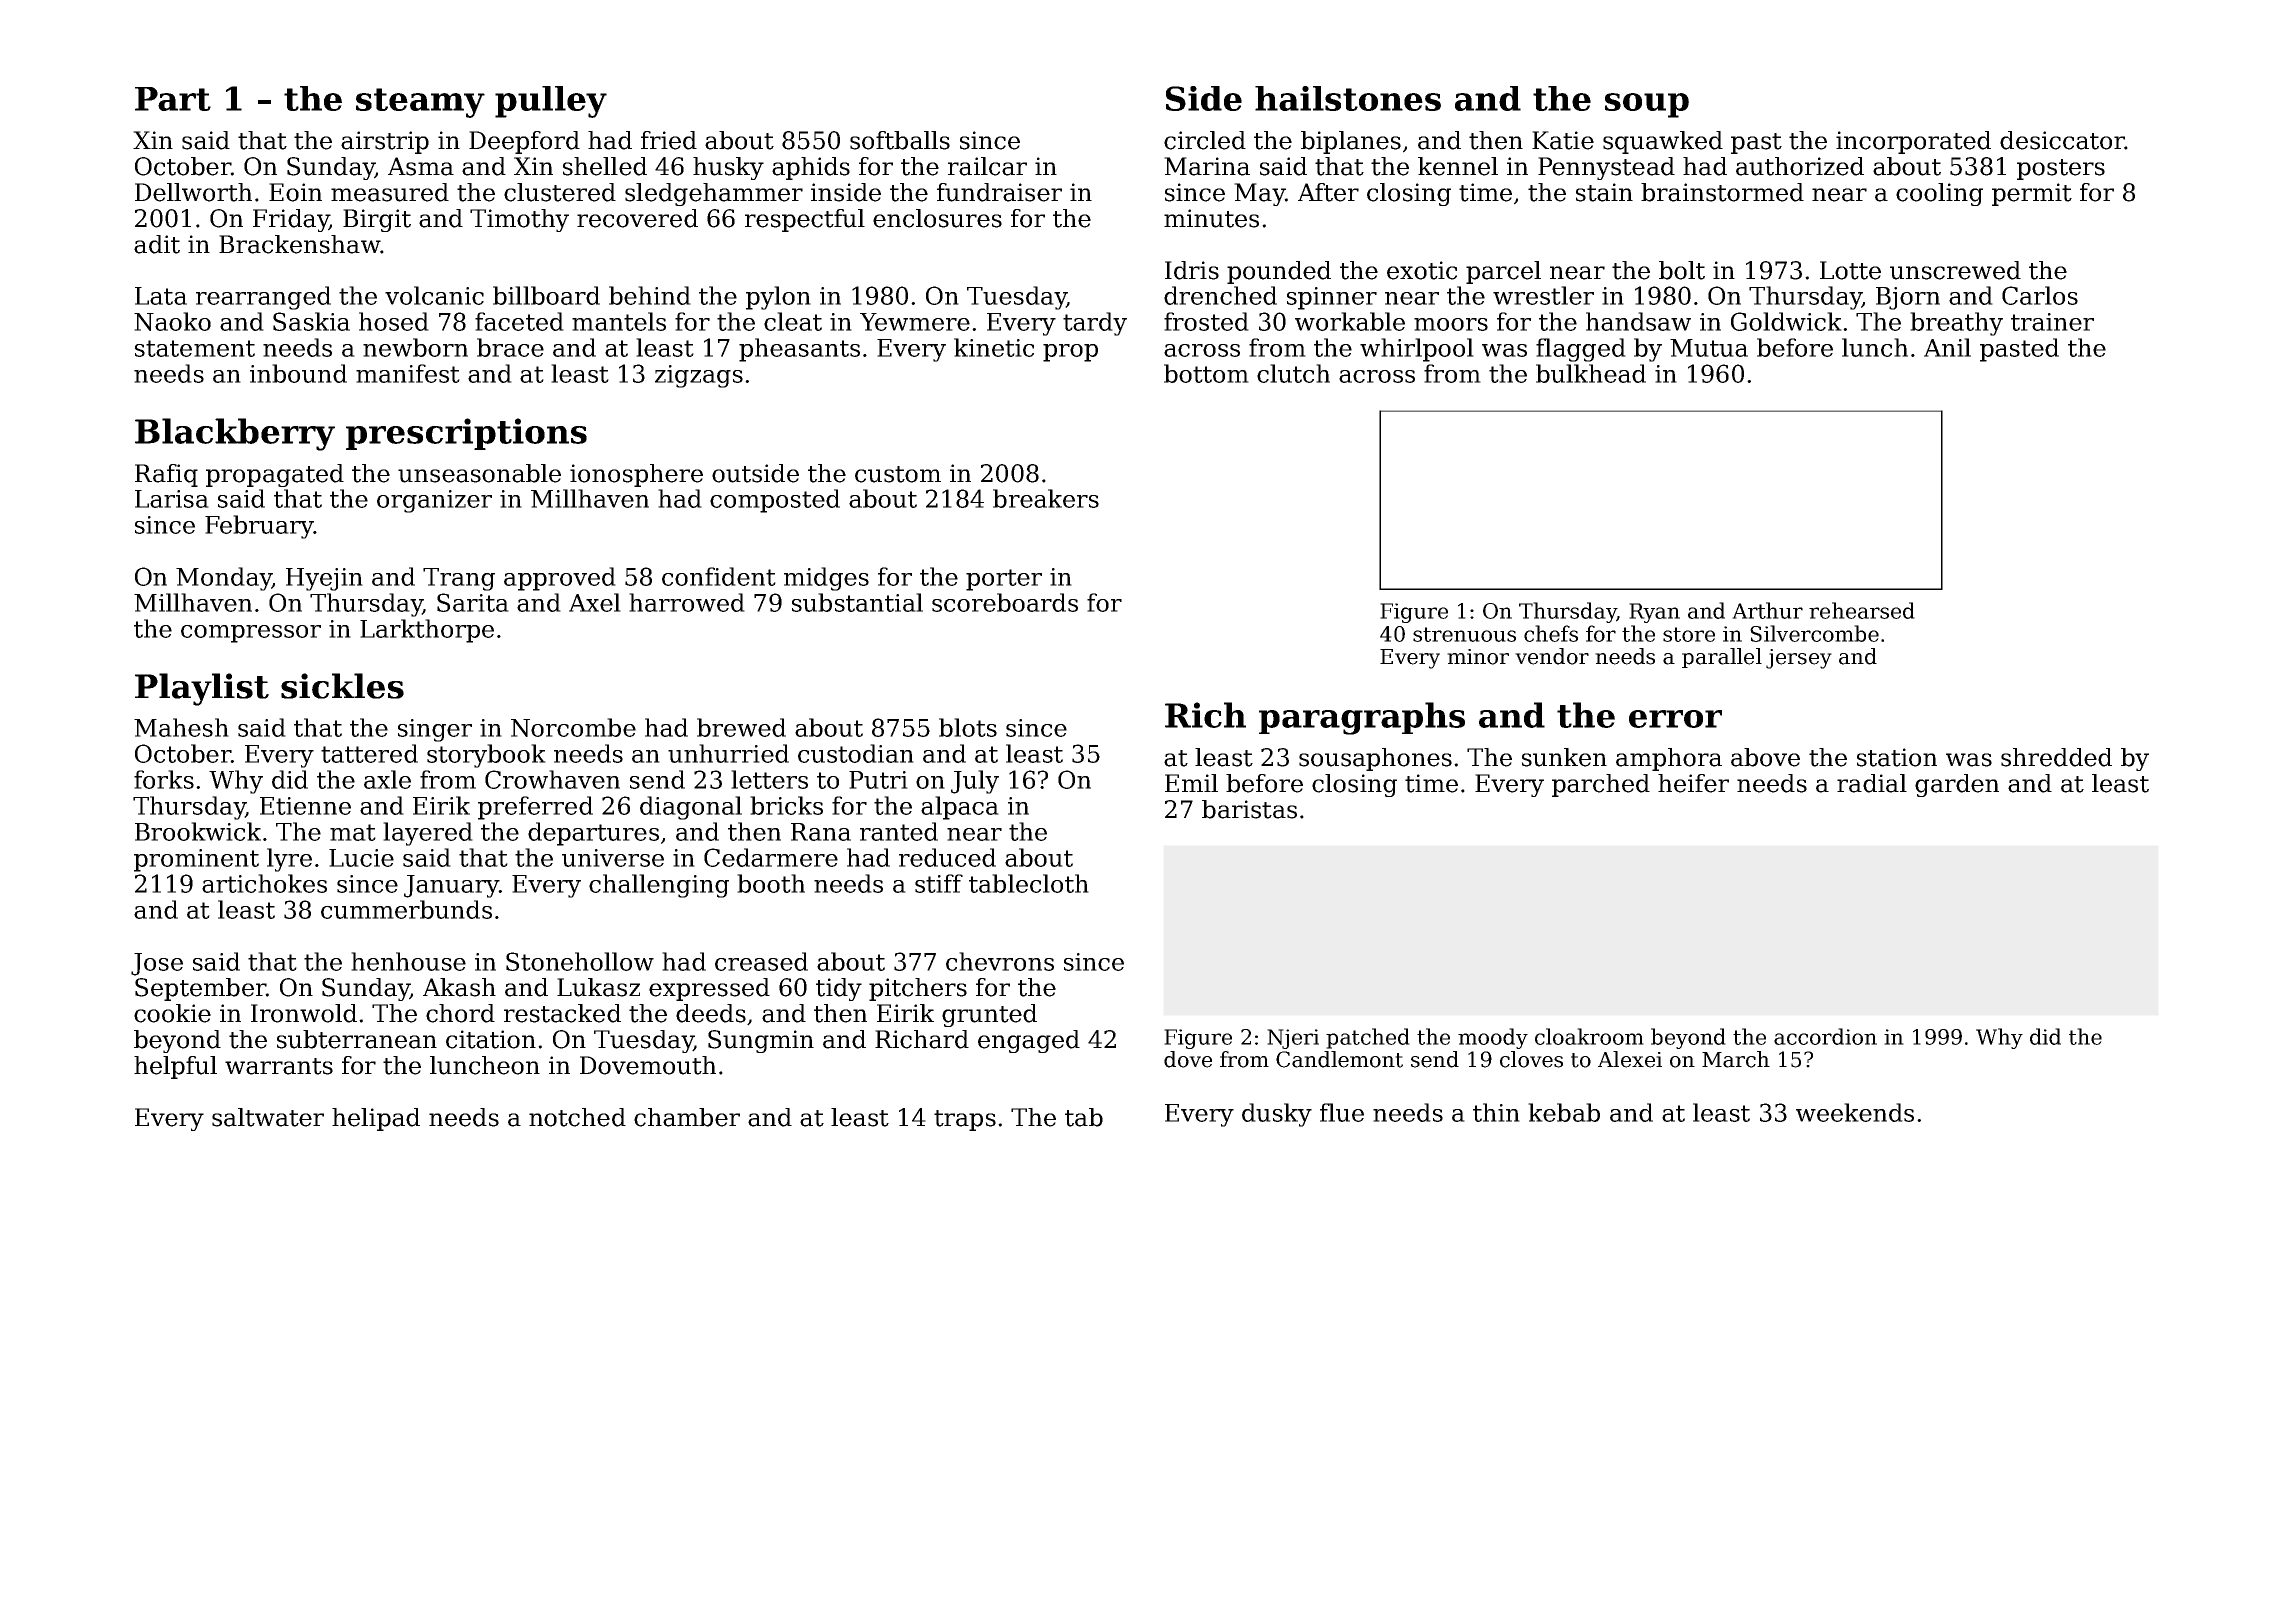  Describe the element at coordinates (157, 964) in the document. I see `Jose` at that location.
